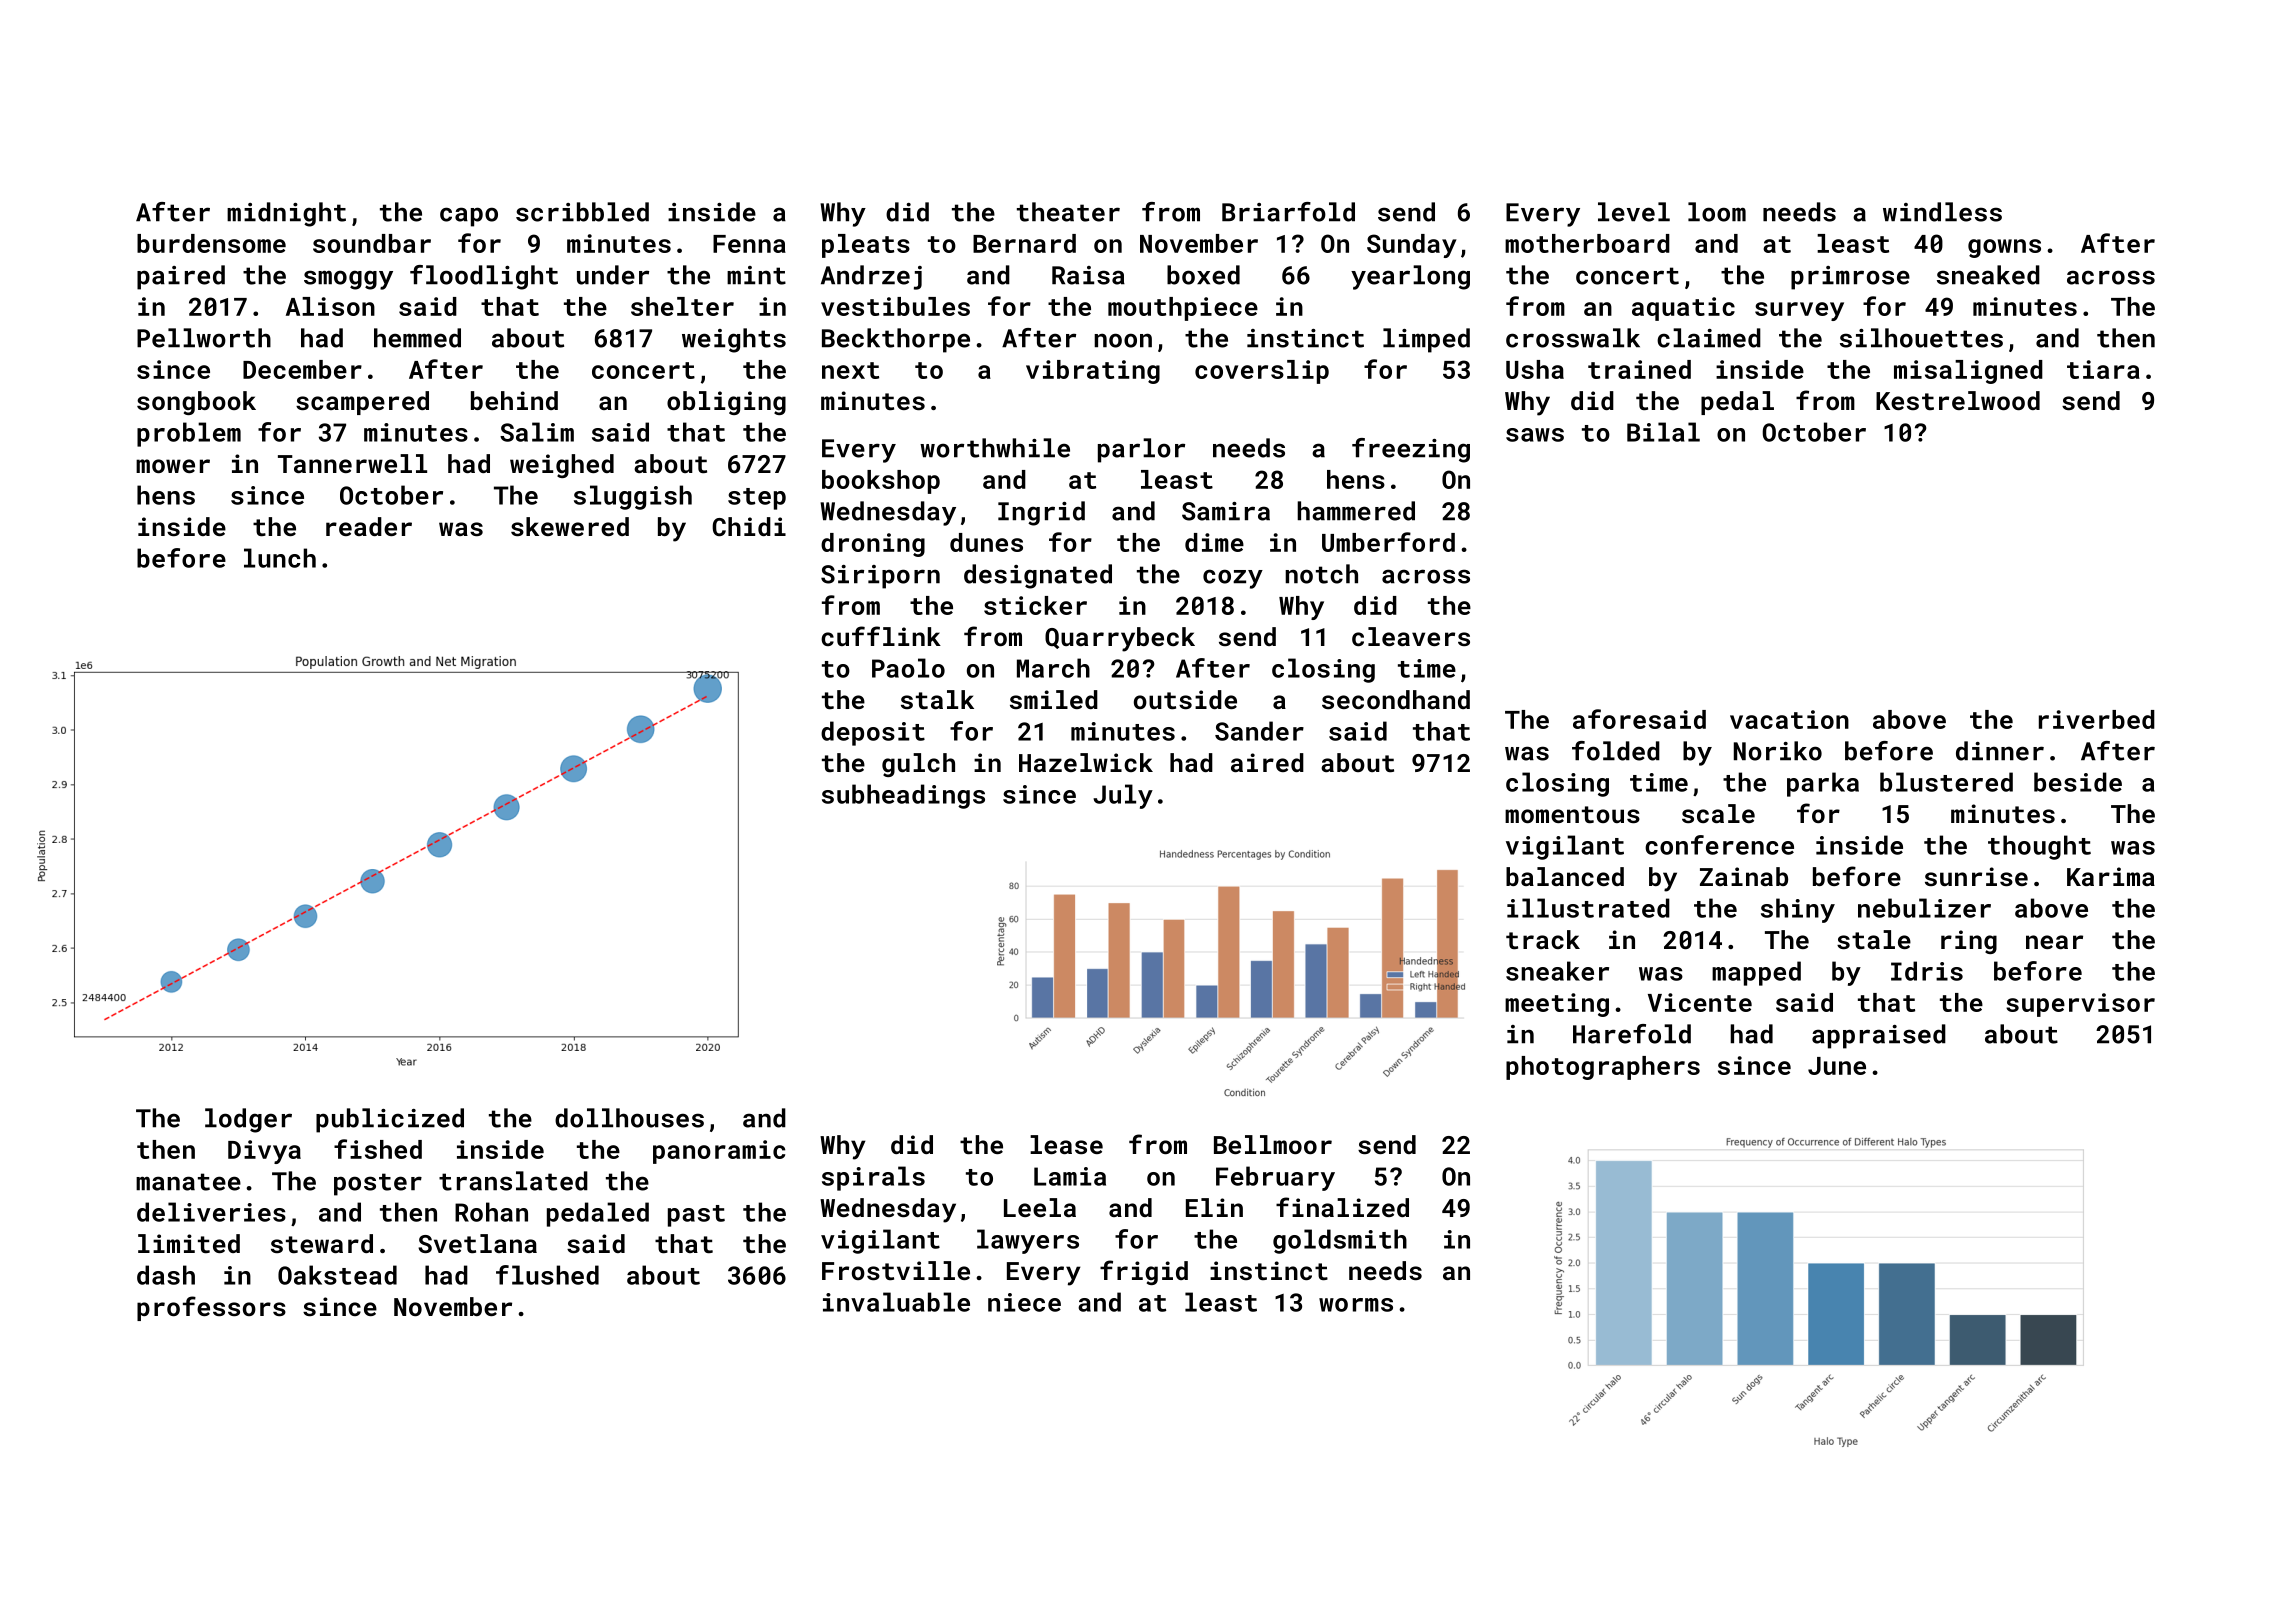 This document has width=2292, height=1620. Describe the element at coordinates (248, 1120) in the document. I see `lodger` at that location.
